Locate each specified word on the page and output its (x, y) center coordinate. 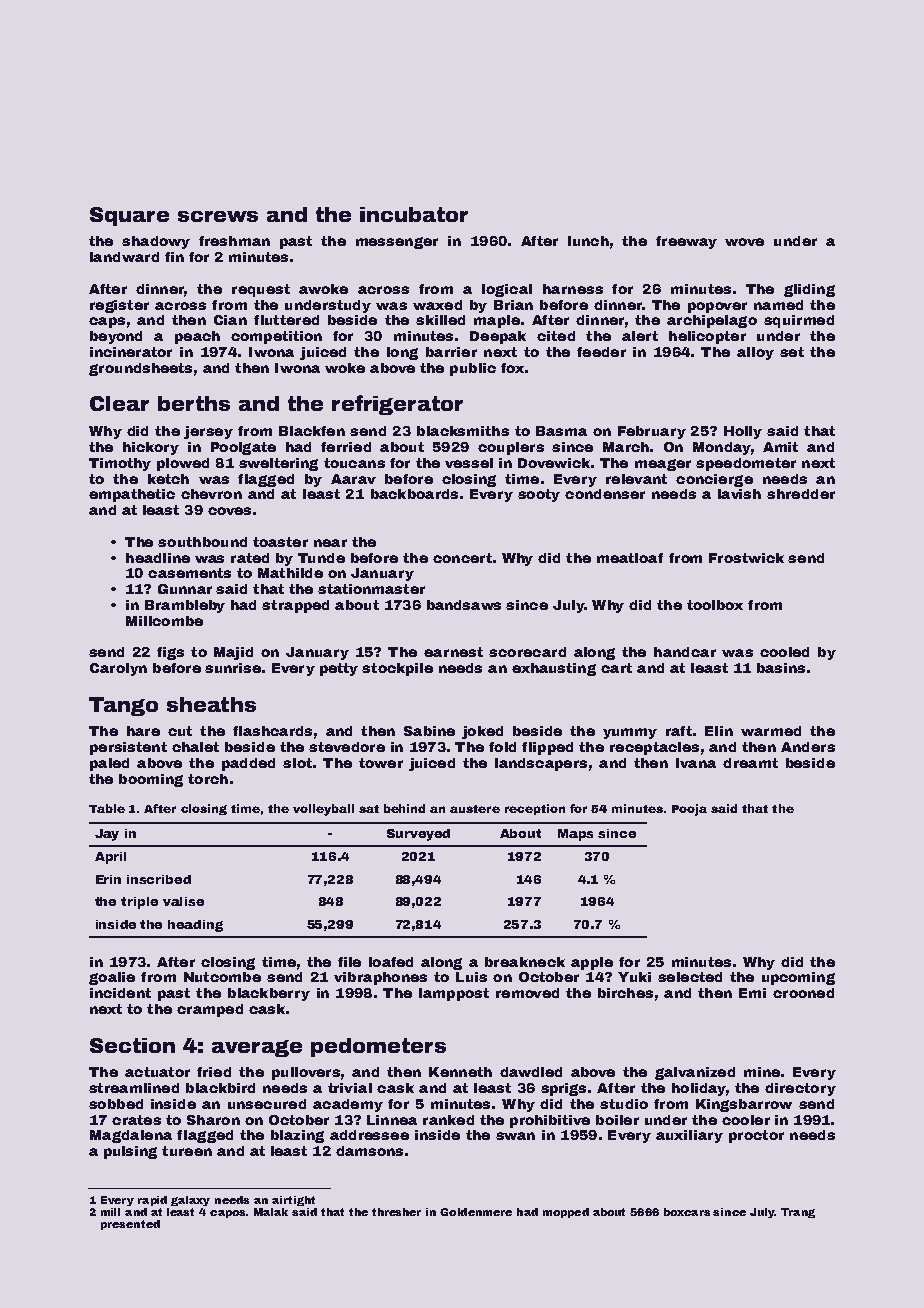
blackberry (269, 994)
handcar (685, 652)
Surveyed (418, 835)
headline (158, 558)
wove (744, 242)
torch (208, 779)
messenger (397, 243)
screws (218, 216)
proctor (756, 1136)
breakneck (525, 962)
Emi (752, 993)
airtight (293, 1201)
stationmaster (371, 589)
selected (690, 977)
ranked (448, 1120)
